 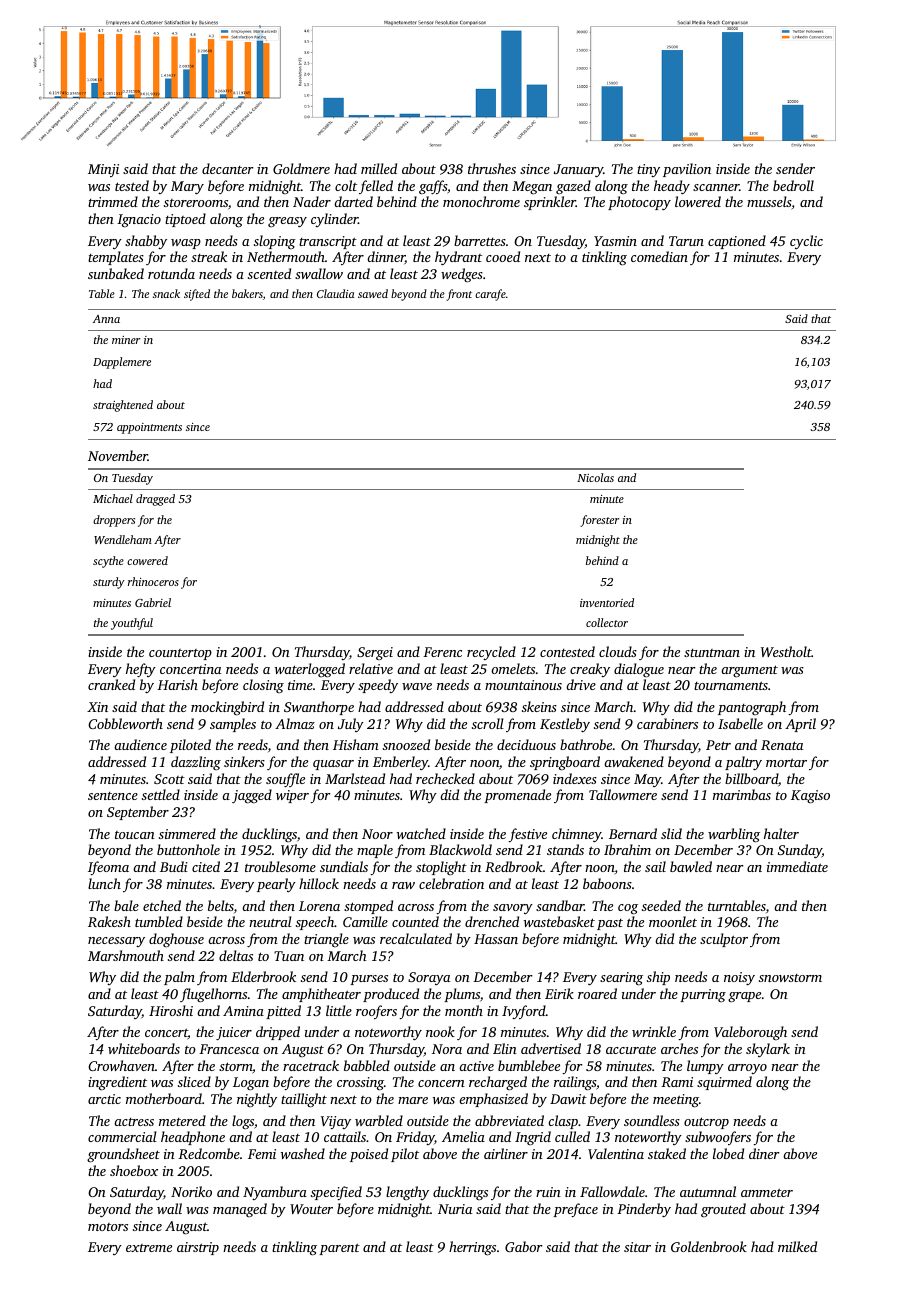 What do you see at coordinates (768, 1050) in the screenshot?
I see `skylark` at bounding box center [768, 1050].
